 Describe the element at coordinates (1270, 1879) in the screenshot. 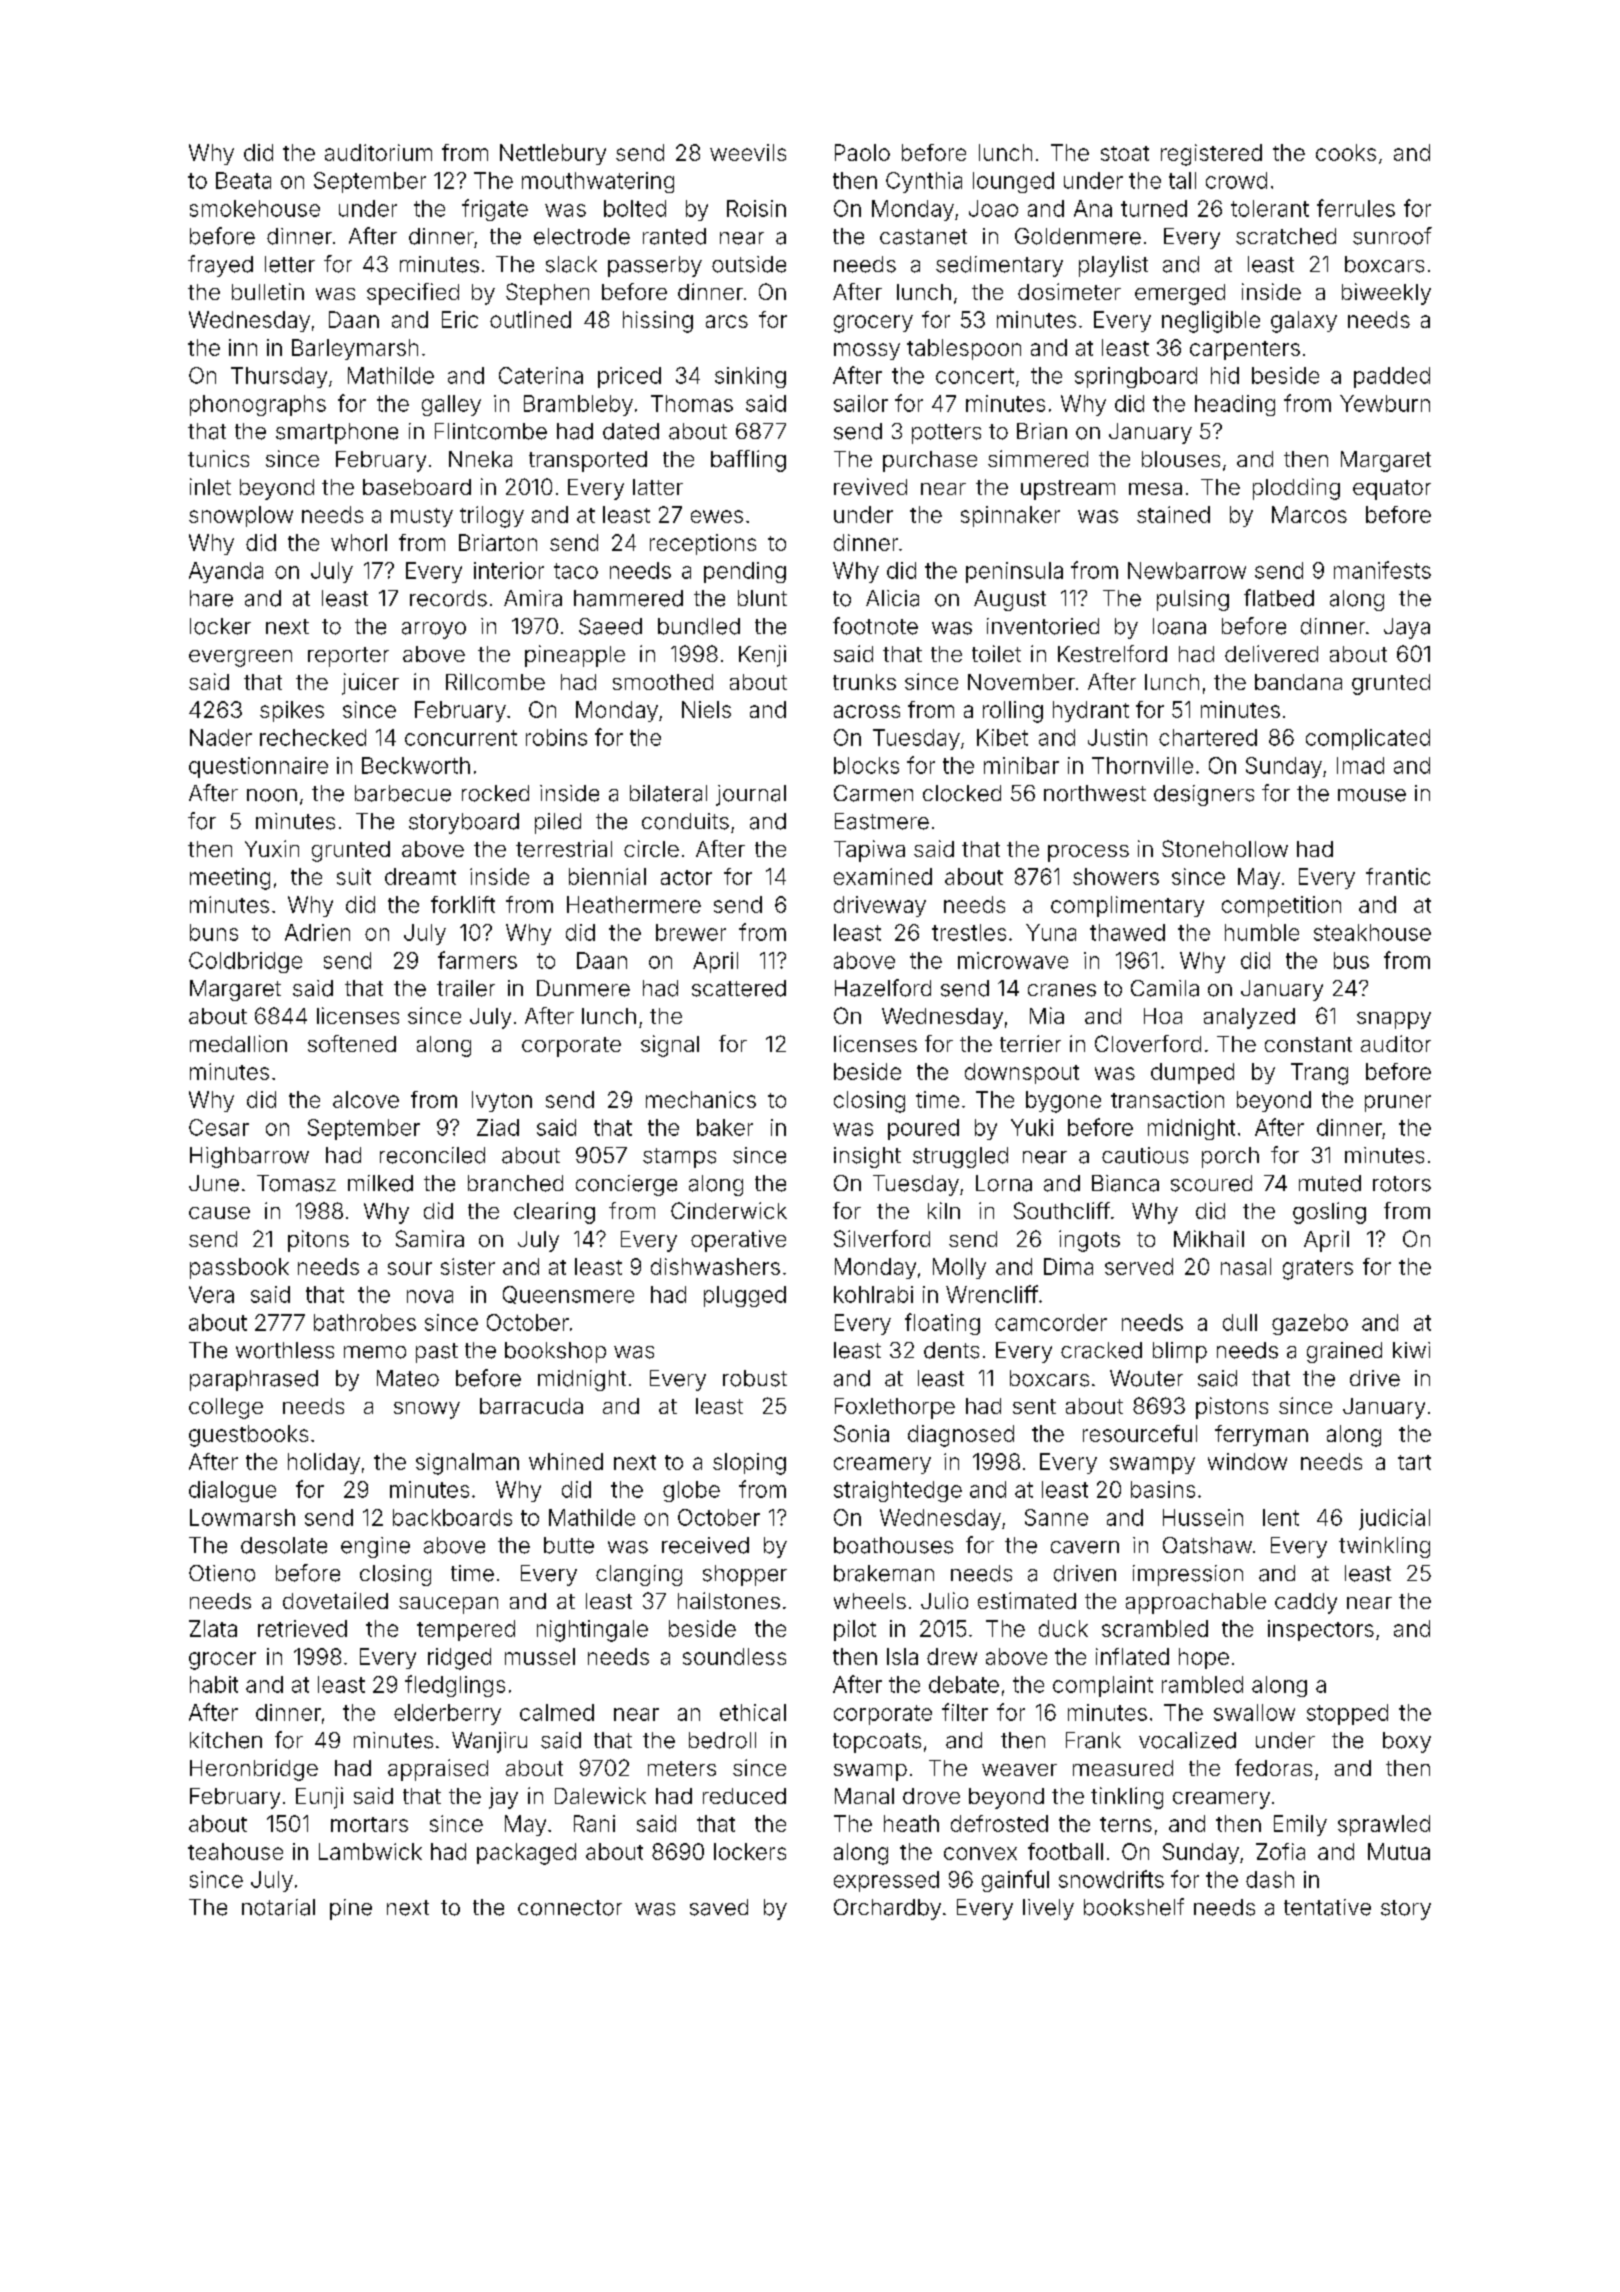

I see `dash` at that location.
